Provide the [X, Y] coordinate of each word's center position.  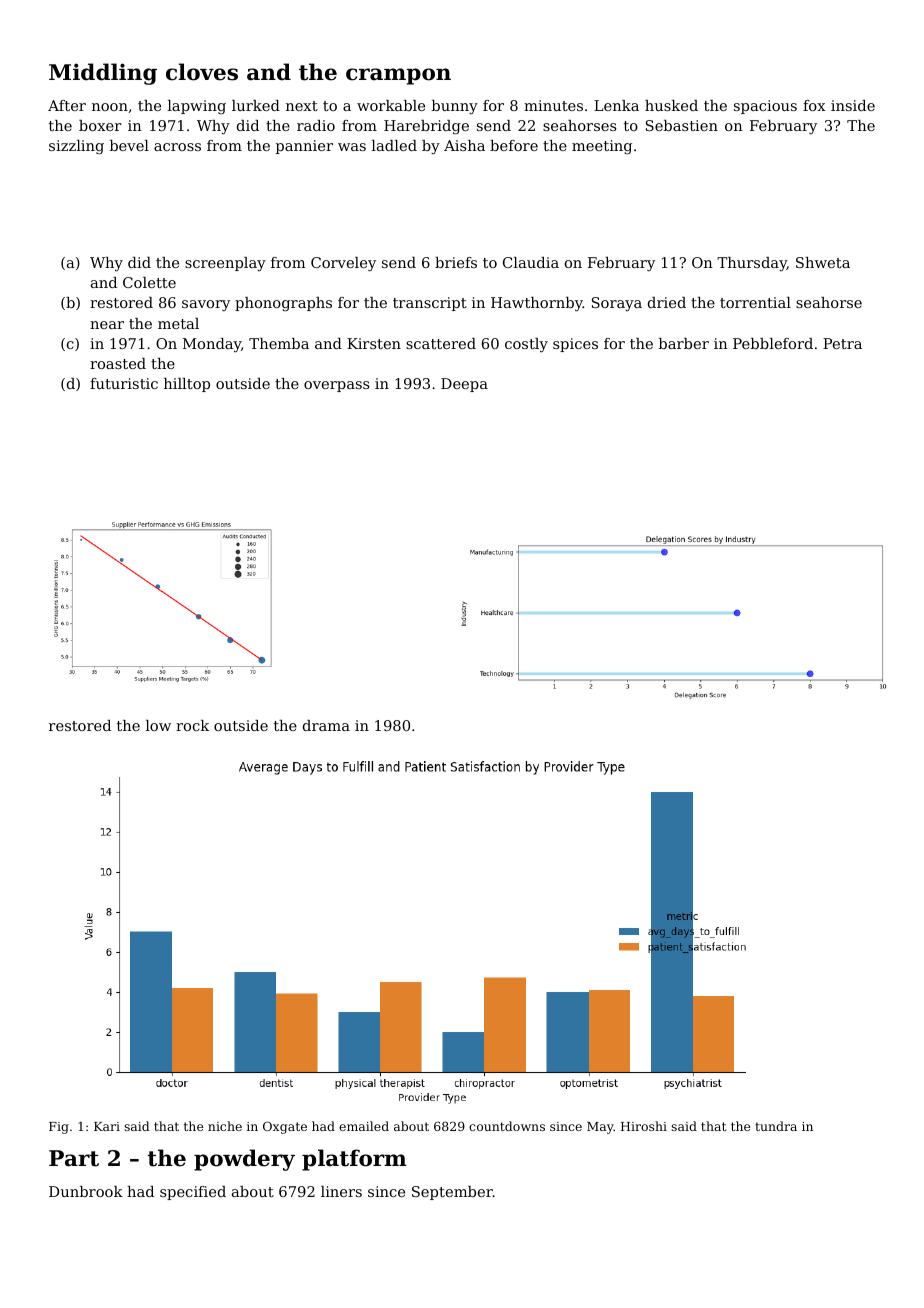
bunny [455, 107]
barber [684, 343]
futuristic [124, 383]
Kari [107, 1126]
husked [671, 105]
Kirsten [374, 343]
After [67, 105]
